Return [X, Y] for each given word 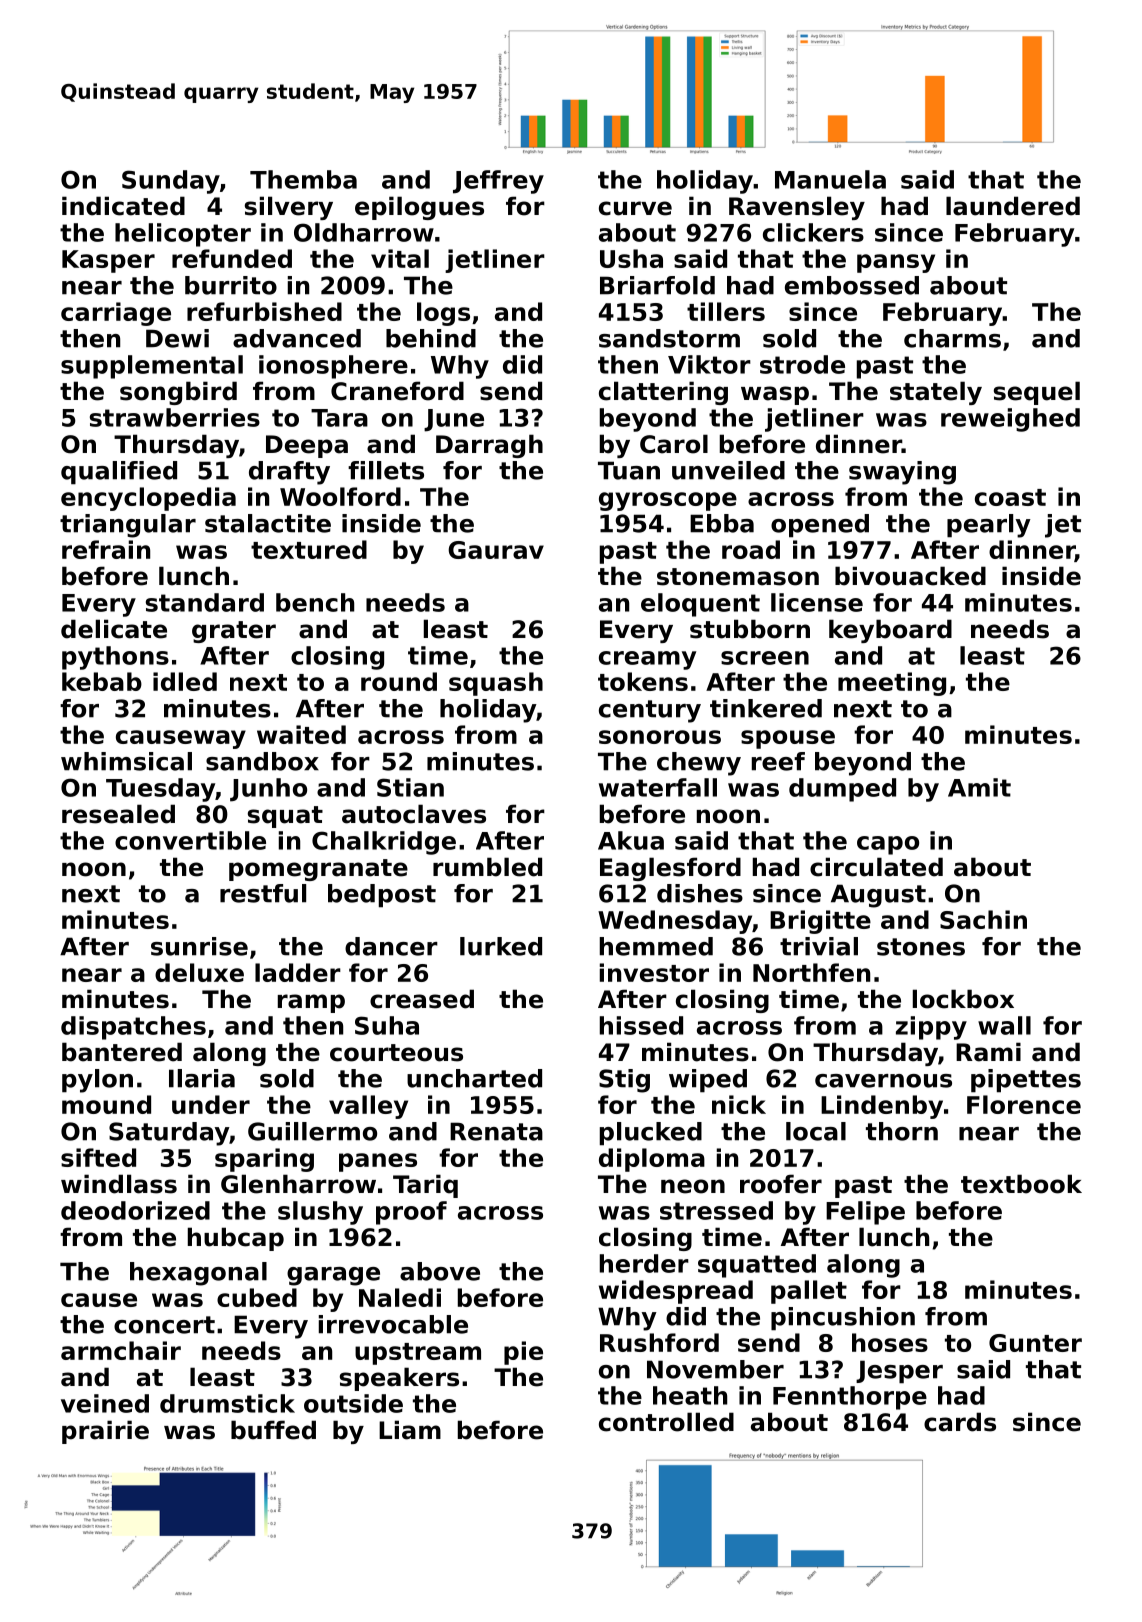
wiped [708, 1081]
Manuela [830, 179]
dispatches [133, 1028]
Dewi [177, 338]
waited [301, 734]
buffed [273, 1430]
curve [635, 208]
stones [921, 947]
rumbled [487, 867]
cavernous [883, 1081]
